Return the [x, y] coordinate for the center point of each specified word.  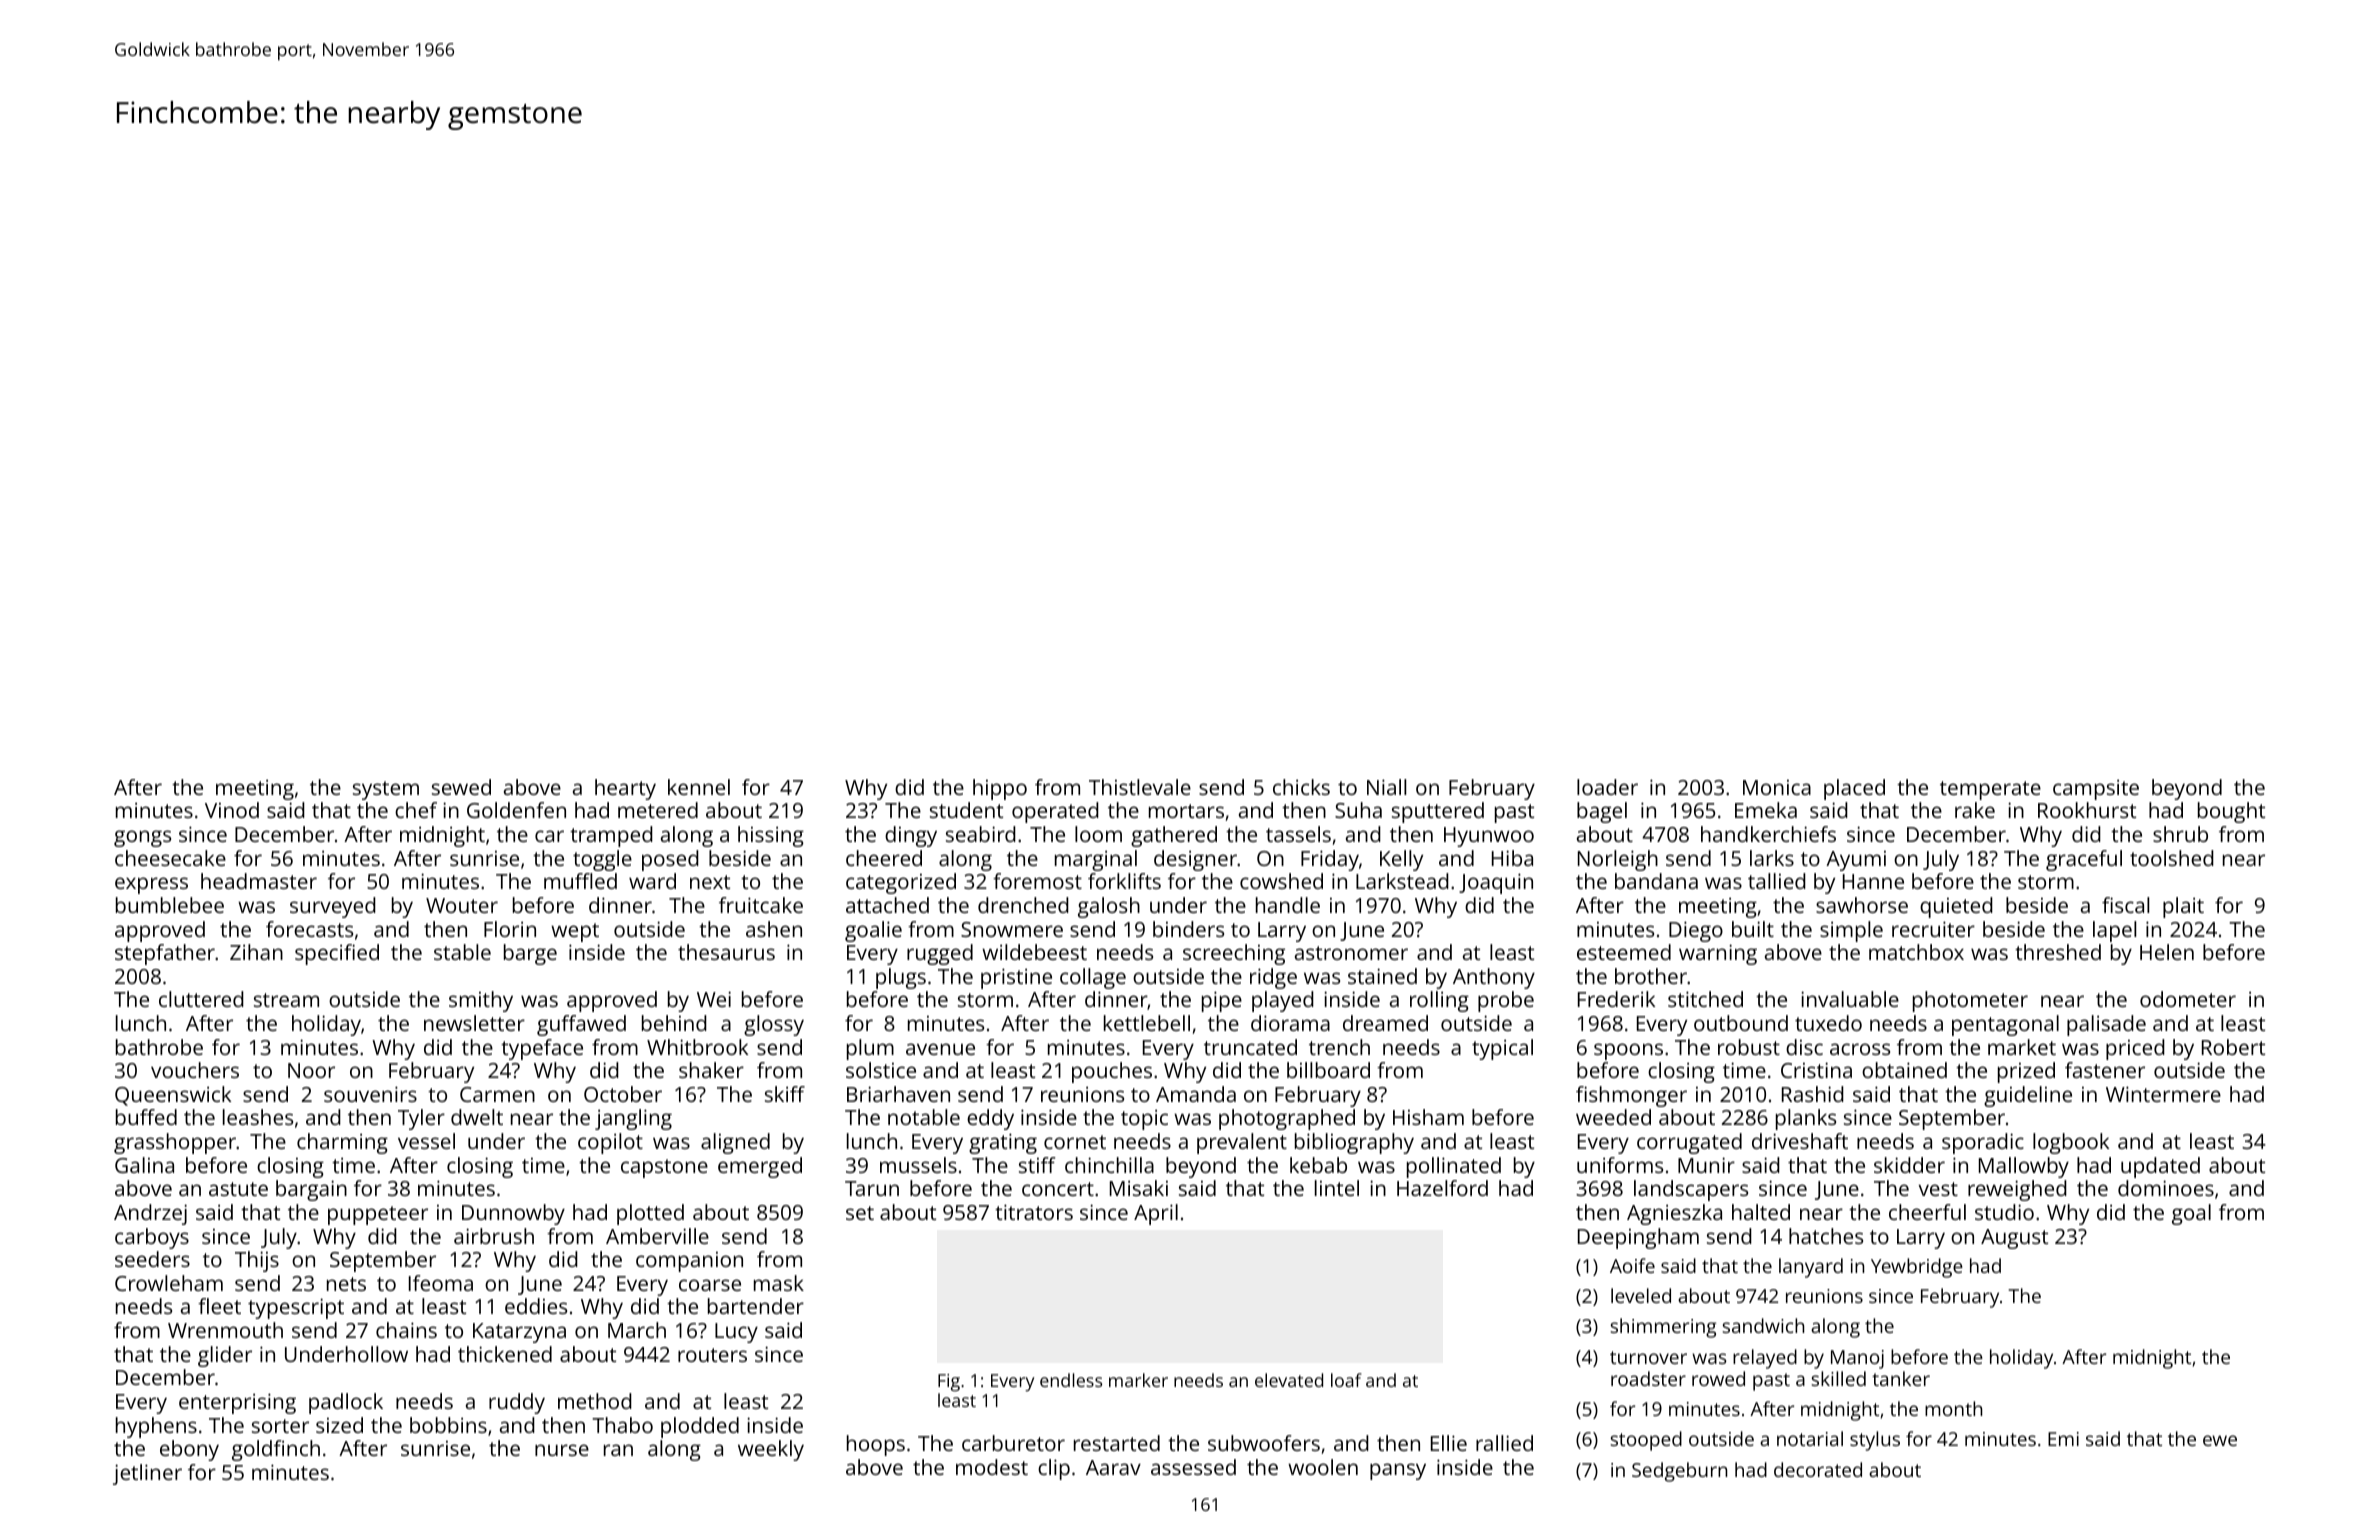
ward [652, 881]
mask [779, 1283]
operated [1055, 812]
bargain [311, 1190]
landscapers [1691, 1190]
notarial [1810, 1438]
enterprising [237, 1403]
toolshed [2172, 858]
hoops [876, 1445]
